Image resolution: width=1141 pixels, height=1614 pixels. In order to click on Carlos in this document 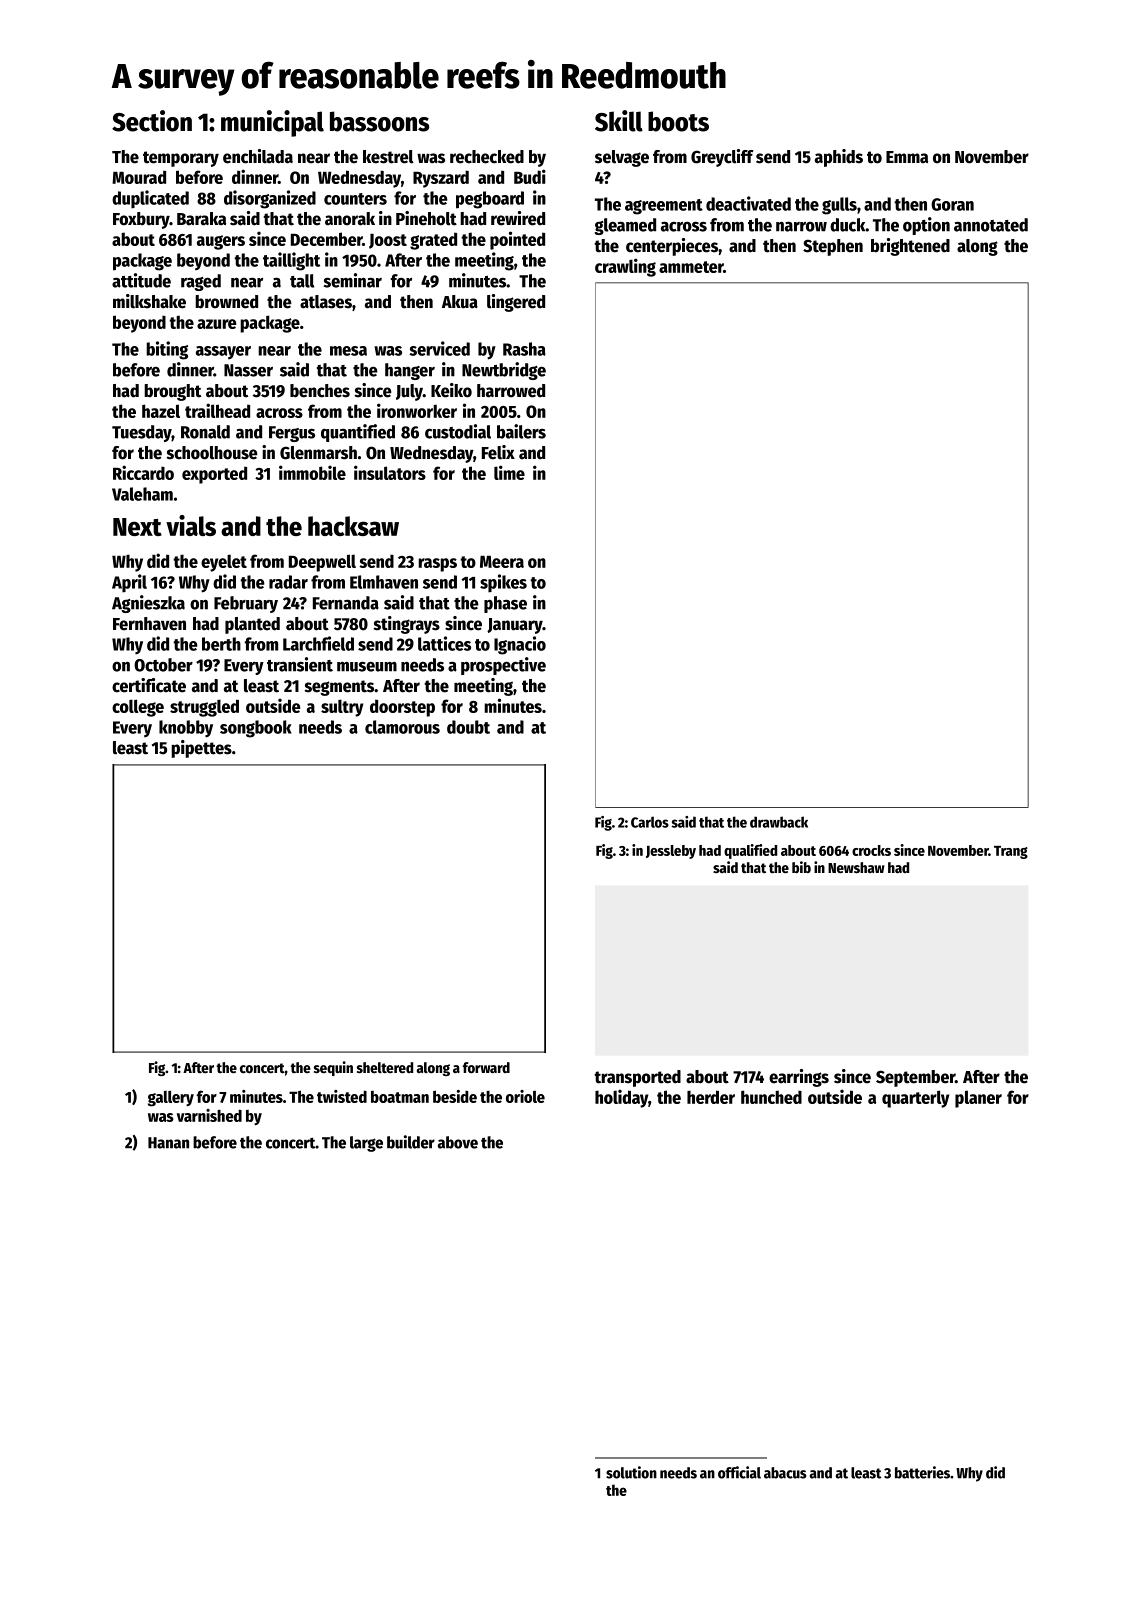, I will do `click(650, 822)`.
